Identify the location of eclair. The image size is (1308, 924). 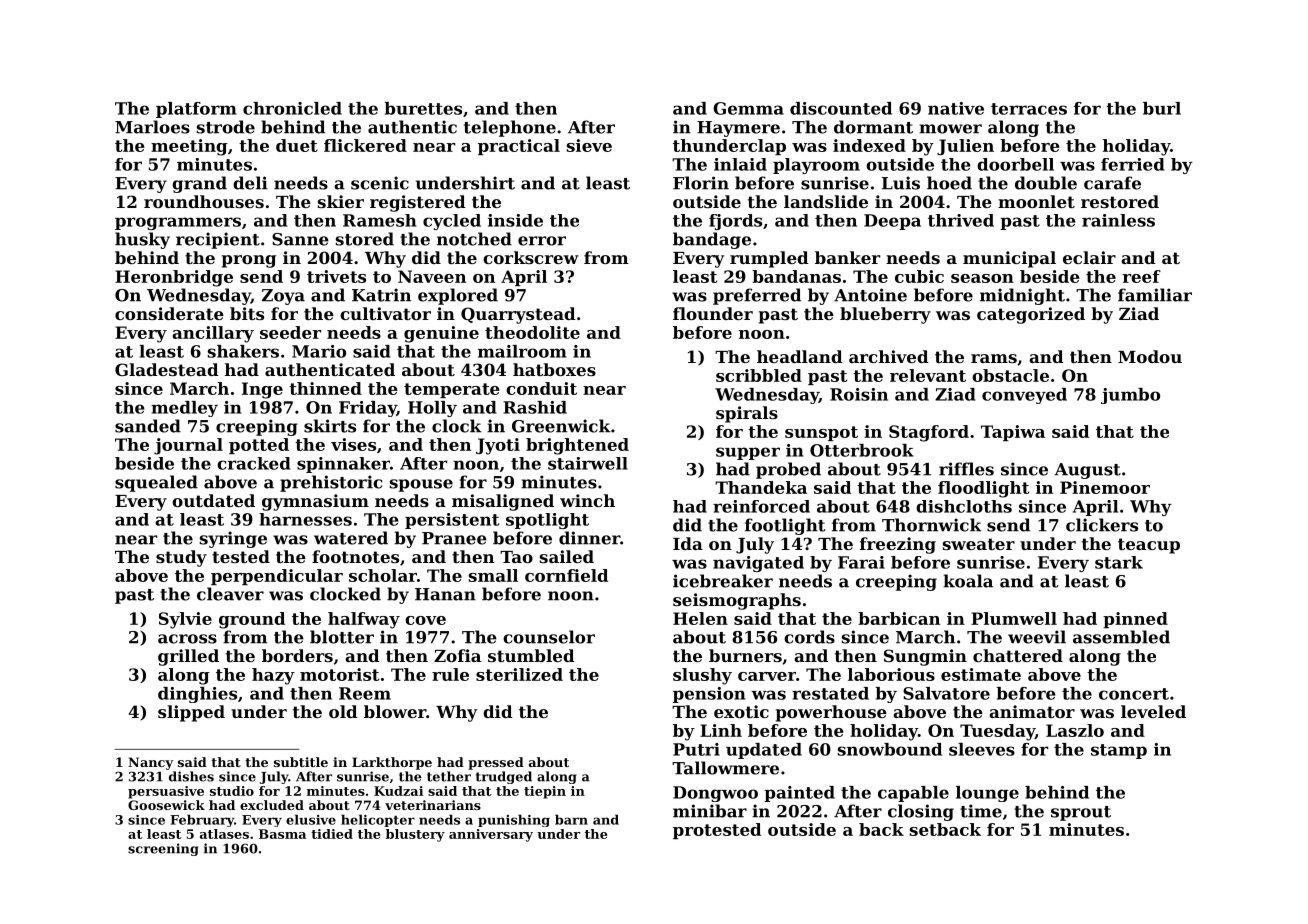
(1089, 257).
